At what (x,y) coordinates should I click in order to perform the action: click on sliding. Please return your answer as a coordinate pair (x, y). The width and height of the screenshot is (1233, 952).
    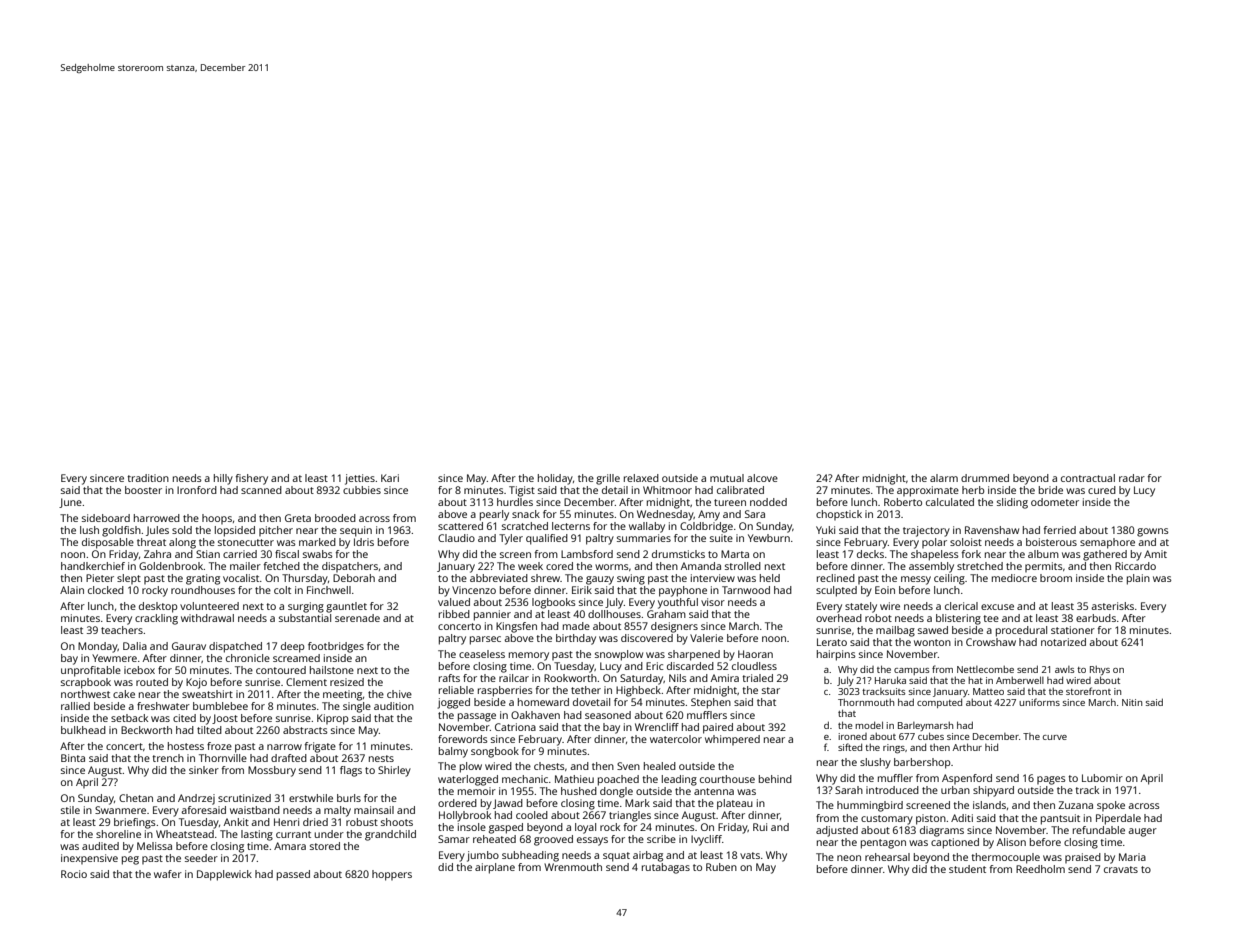
    Looking at the image, I should click on (1012, 503).
